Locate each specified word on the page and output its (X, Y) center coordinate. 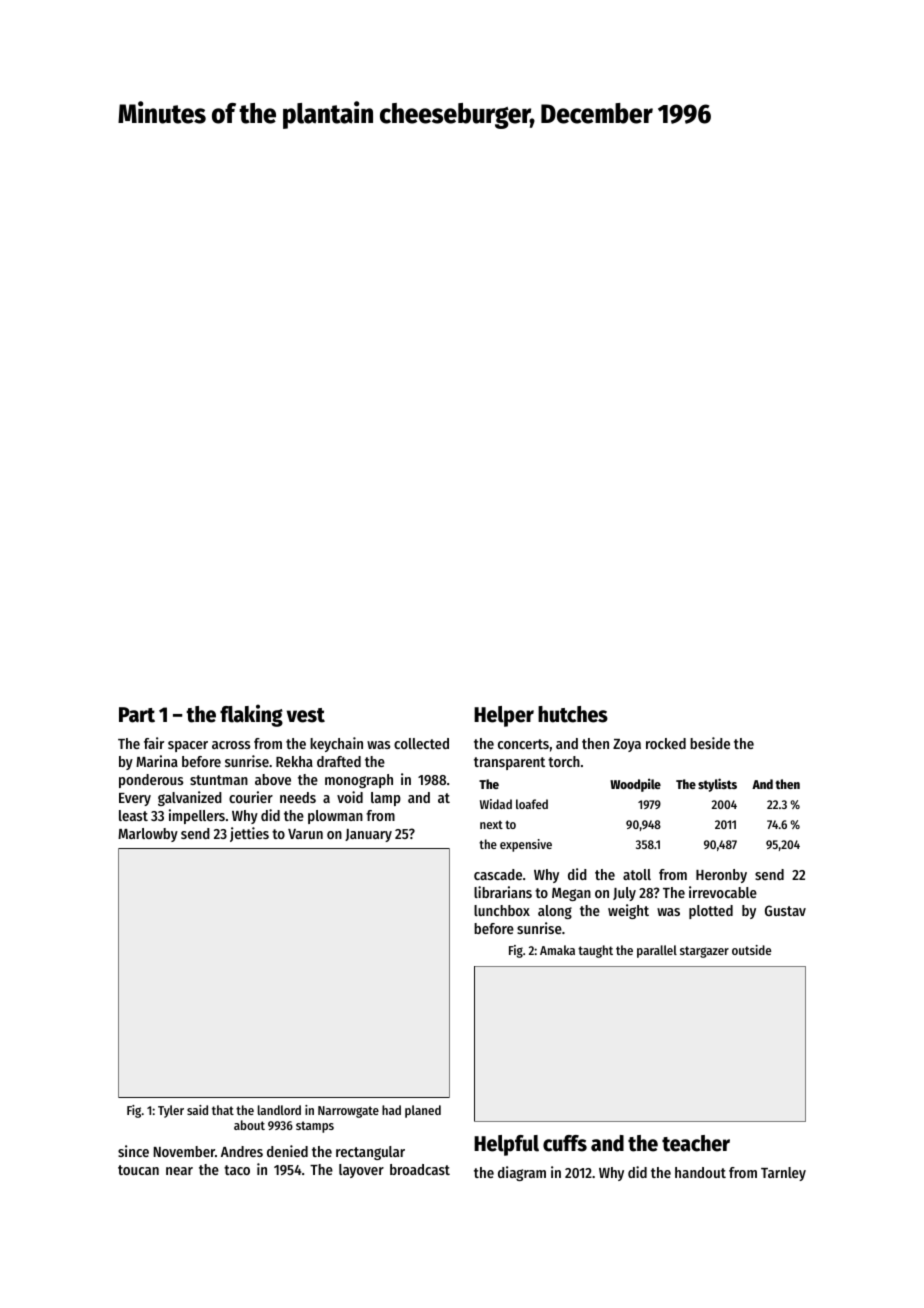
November (184, 1151)
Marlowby (148, 835)
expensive (526, 845)
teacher (696, 1143)
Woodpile (635, 785)
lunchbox (502, 910)
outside (751, 950)
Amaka (557, 950)
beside (710, 743)
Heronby (721, 876)
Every (135, 799)
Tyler (171, 1111)
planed (423, 1111)
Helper (504, 716)
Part (137, 715)
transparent (509, 763)
